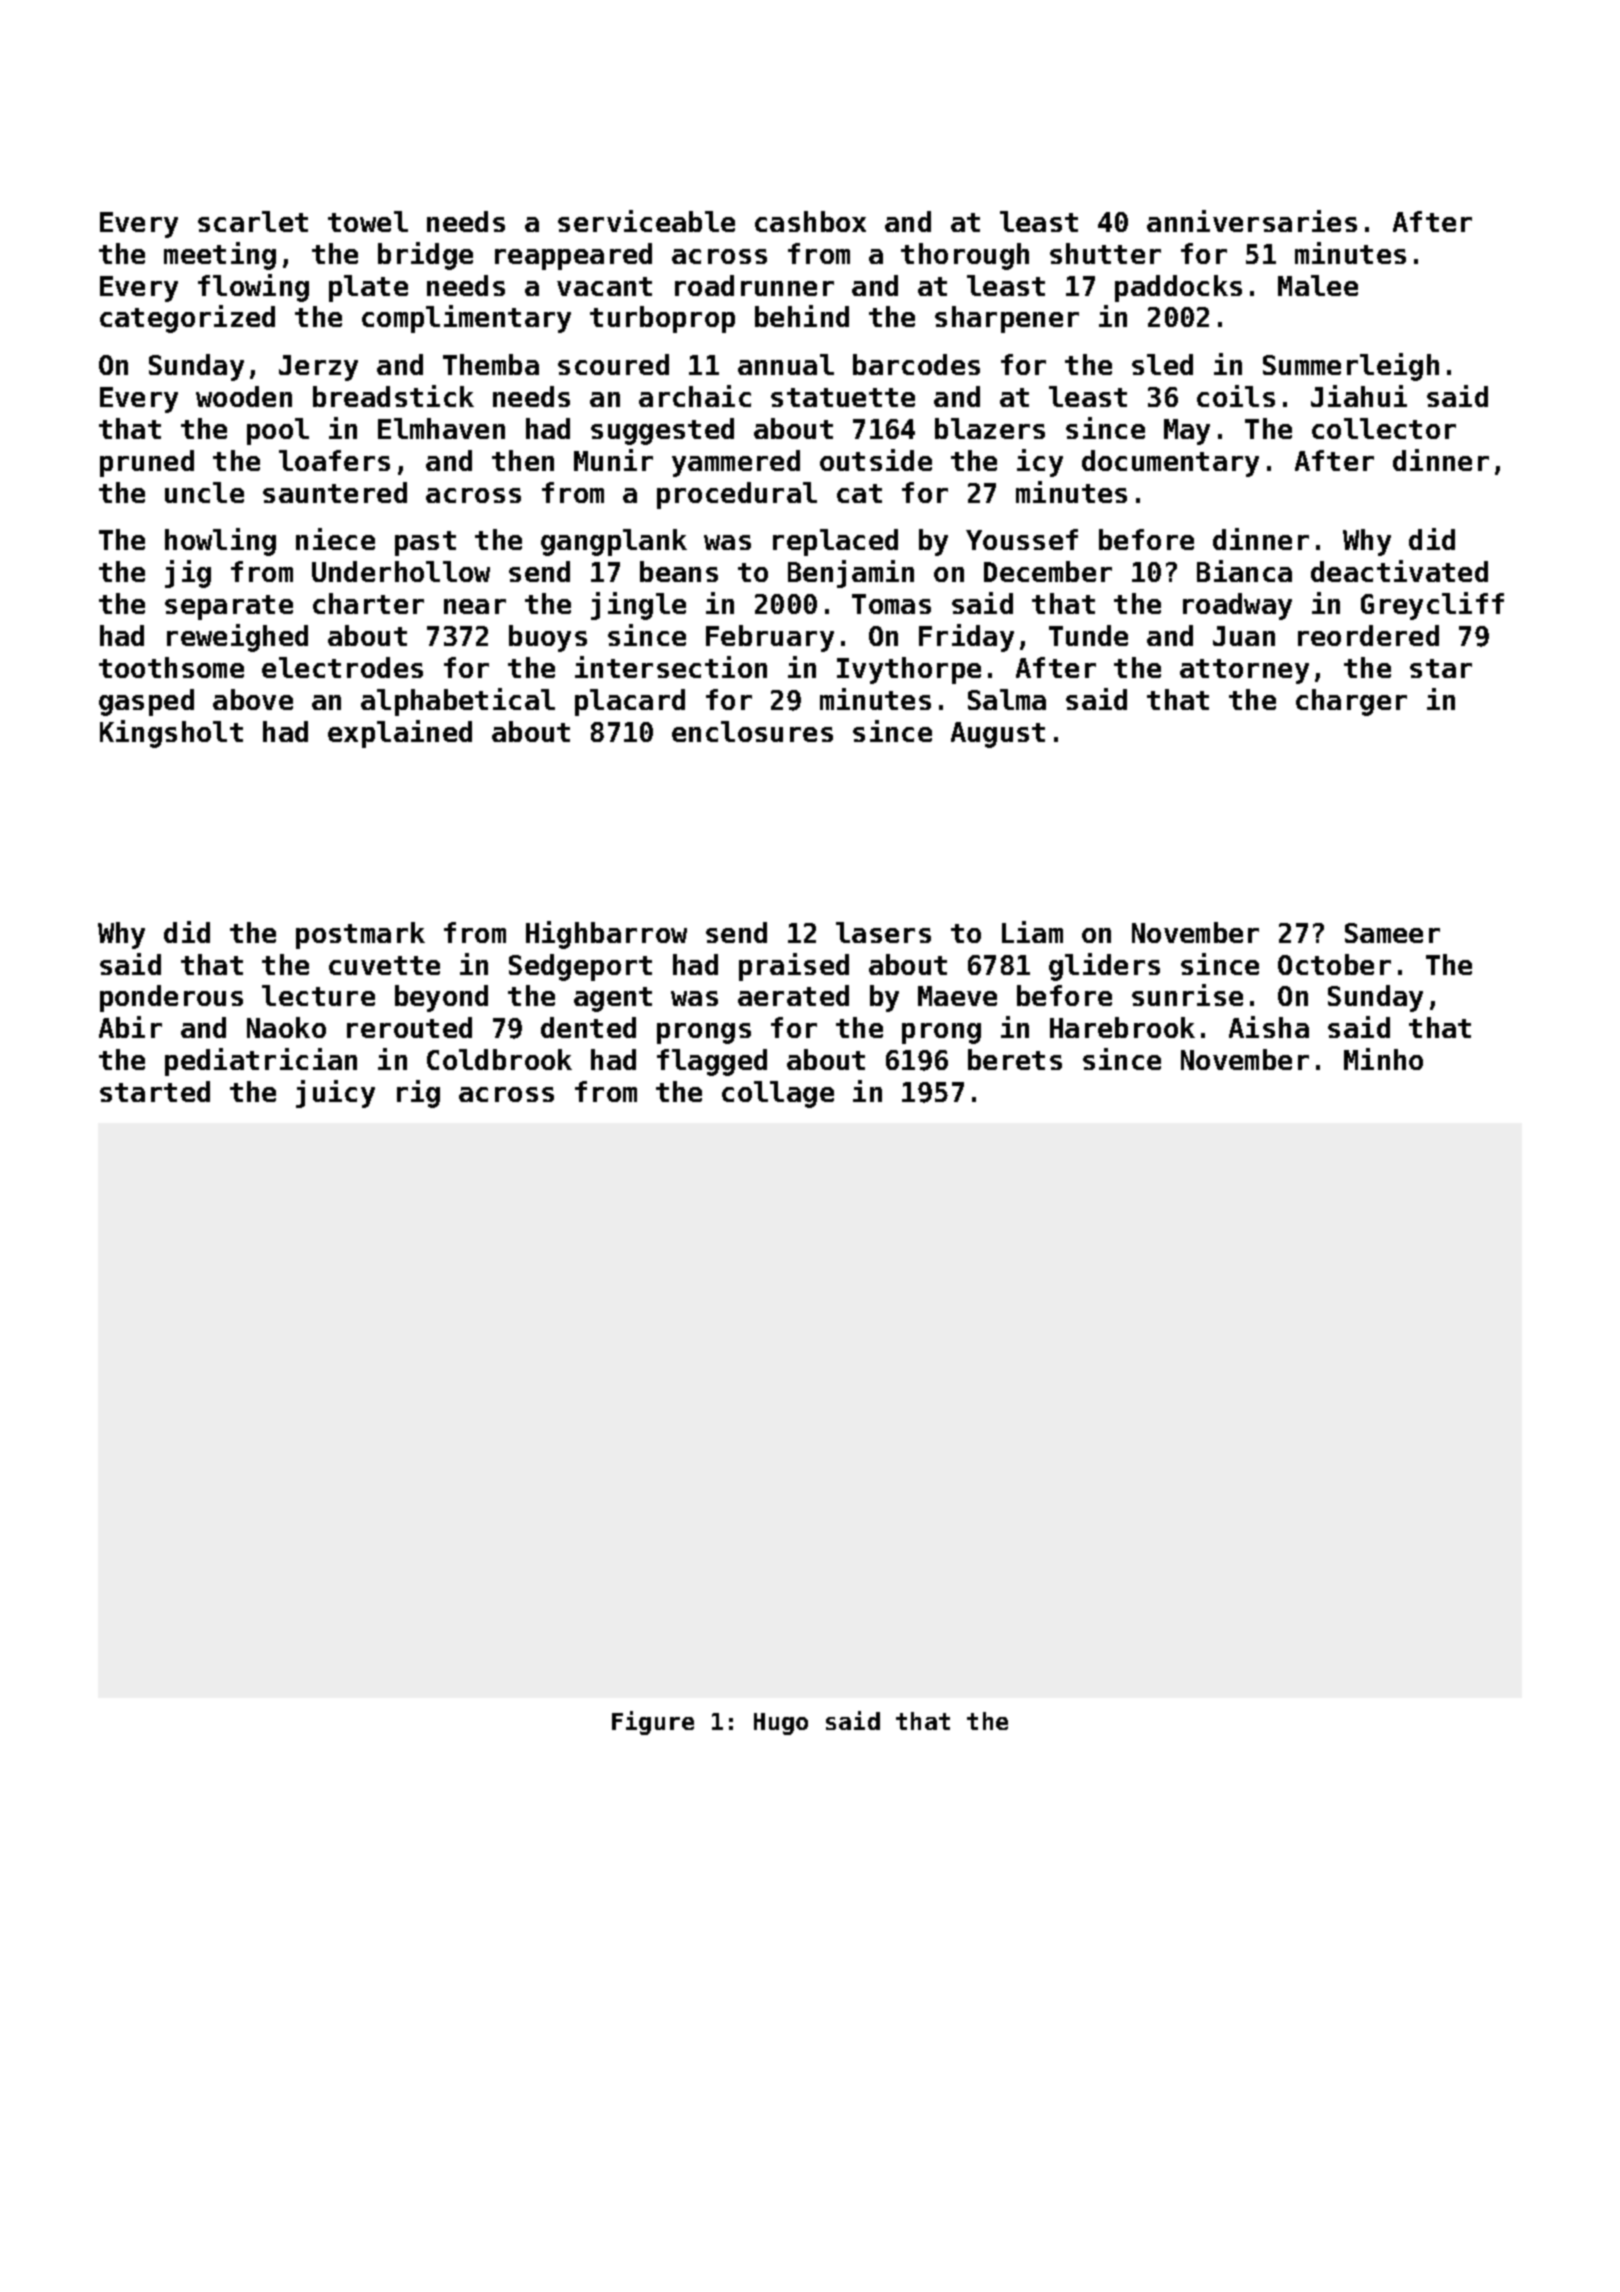 Image resolution: width=1620 pixels, height=2292 pixels. I want to click on Hugo, so click(781, 1724).
